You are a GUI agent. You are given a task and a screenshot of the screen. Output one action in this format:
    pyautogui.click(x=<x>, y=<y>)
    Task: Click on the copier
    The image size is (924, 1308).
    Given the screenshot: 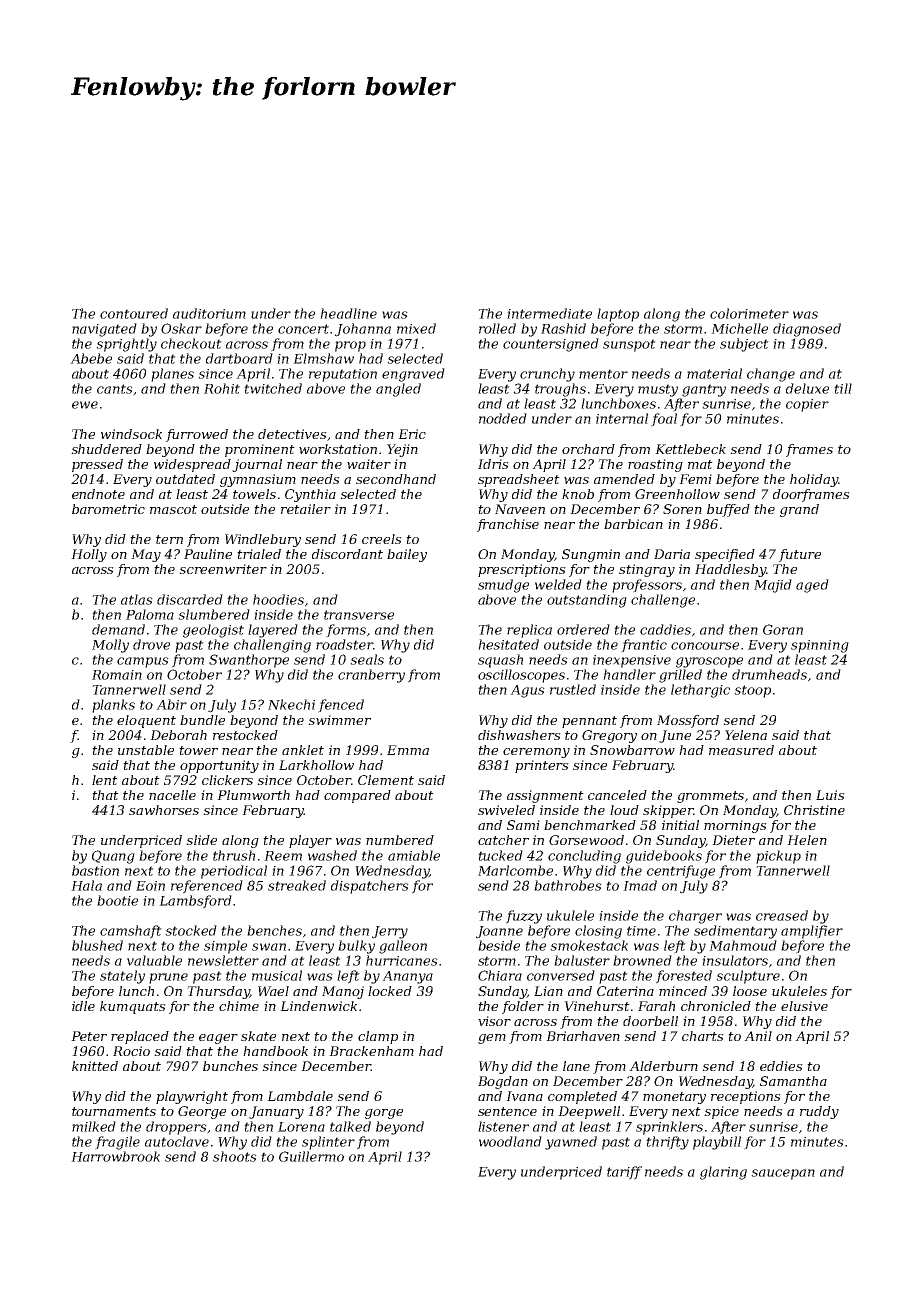 What is the action you would take?
    pyautogui.click(x=807, y=405)
